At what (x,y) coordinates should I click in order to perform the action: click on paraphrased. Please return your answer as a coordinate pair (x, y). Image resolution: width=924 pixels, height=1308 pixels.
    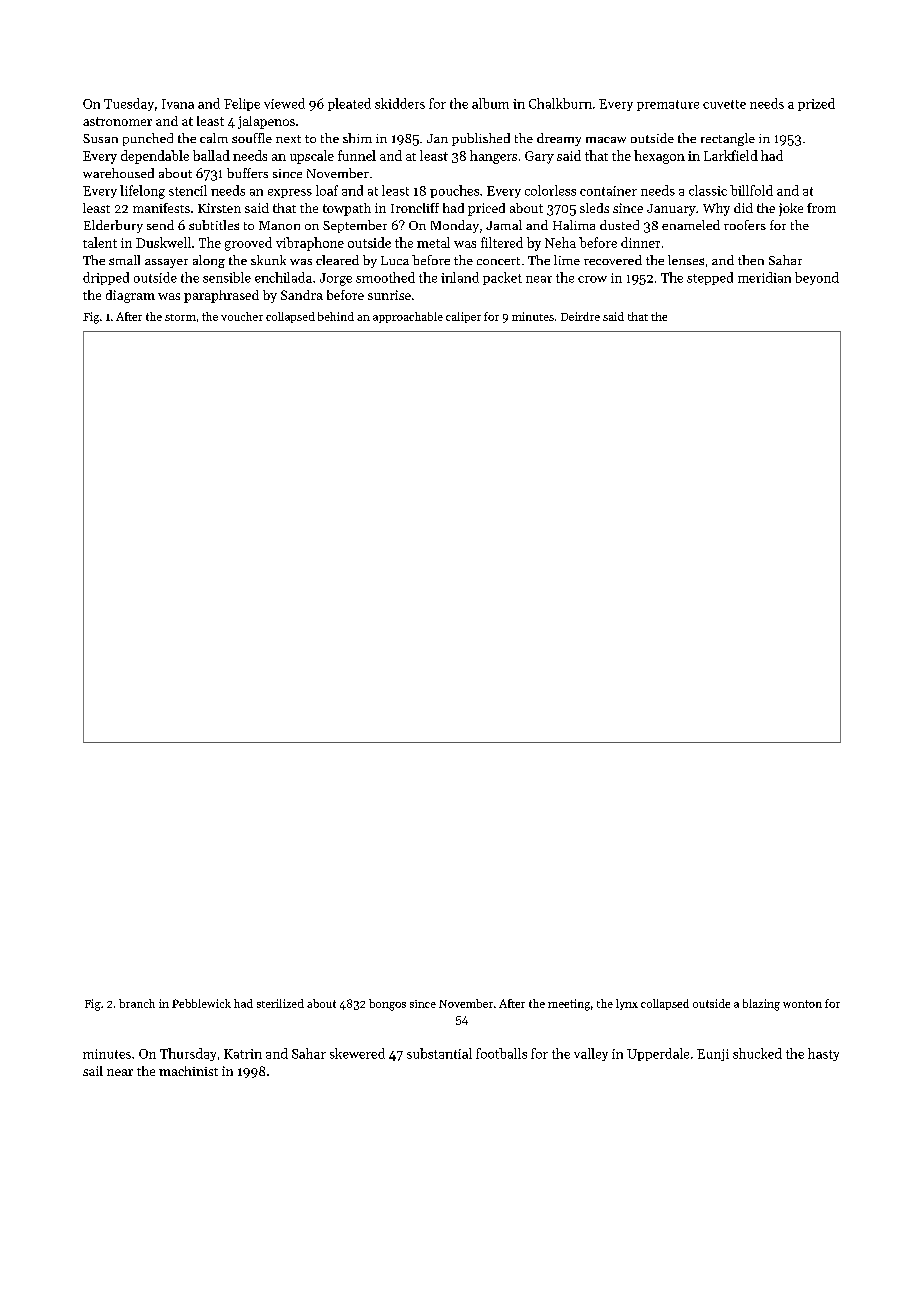
    Looking at the image, I should click on (221, 296).
